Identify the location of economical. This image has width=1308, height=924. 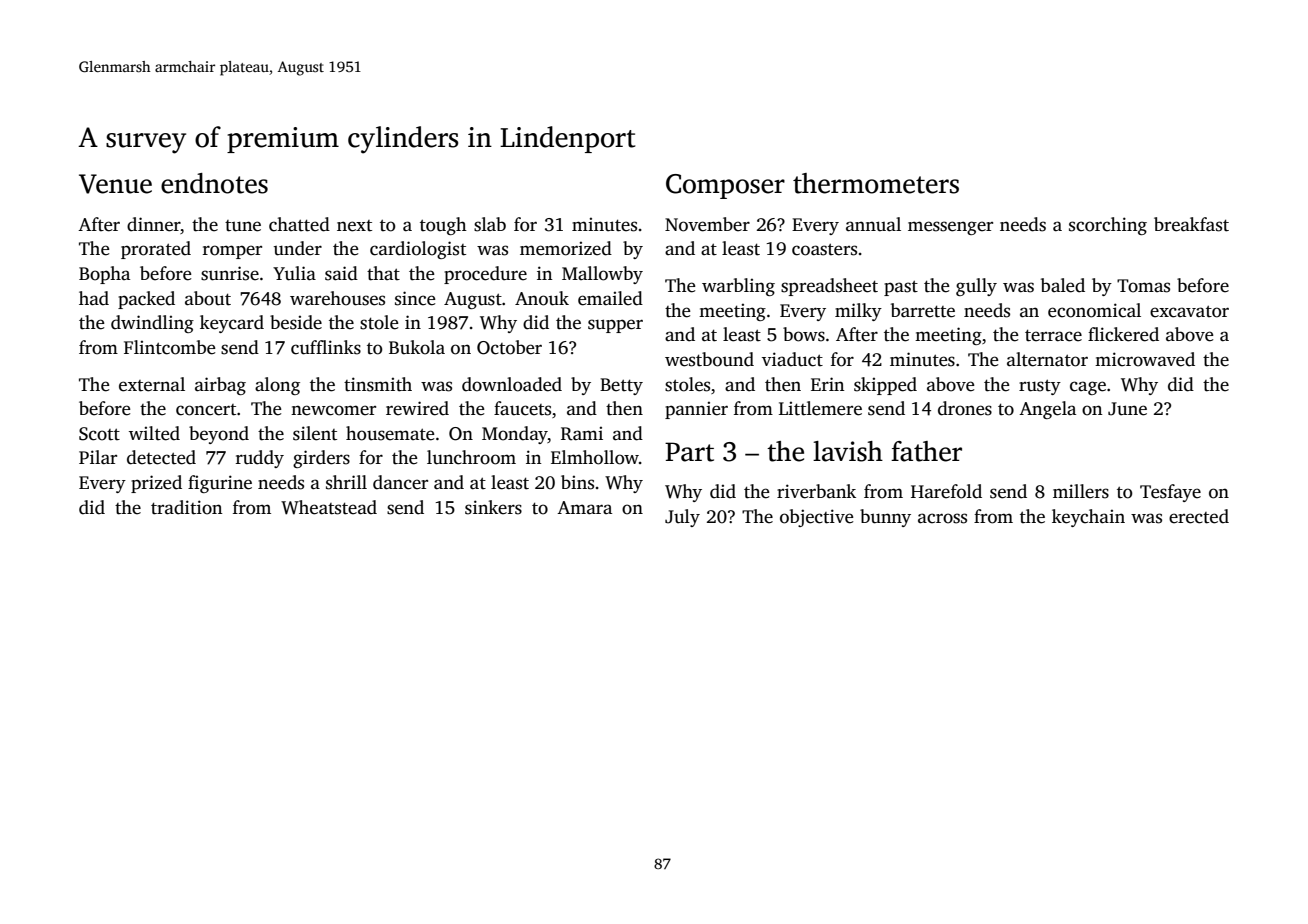
(1094, 310).
